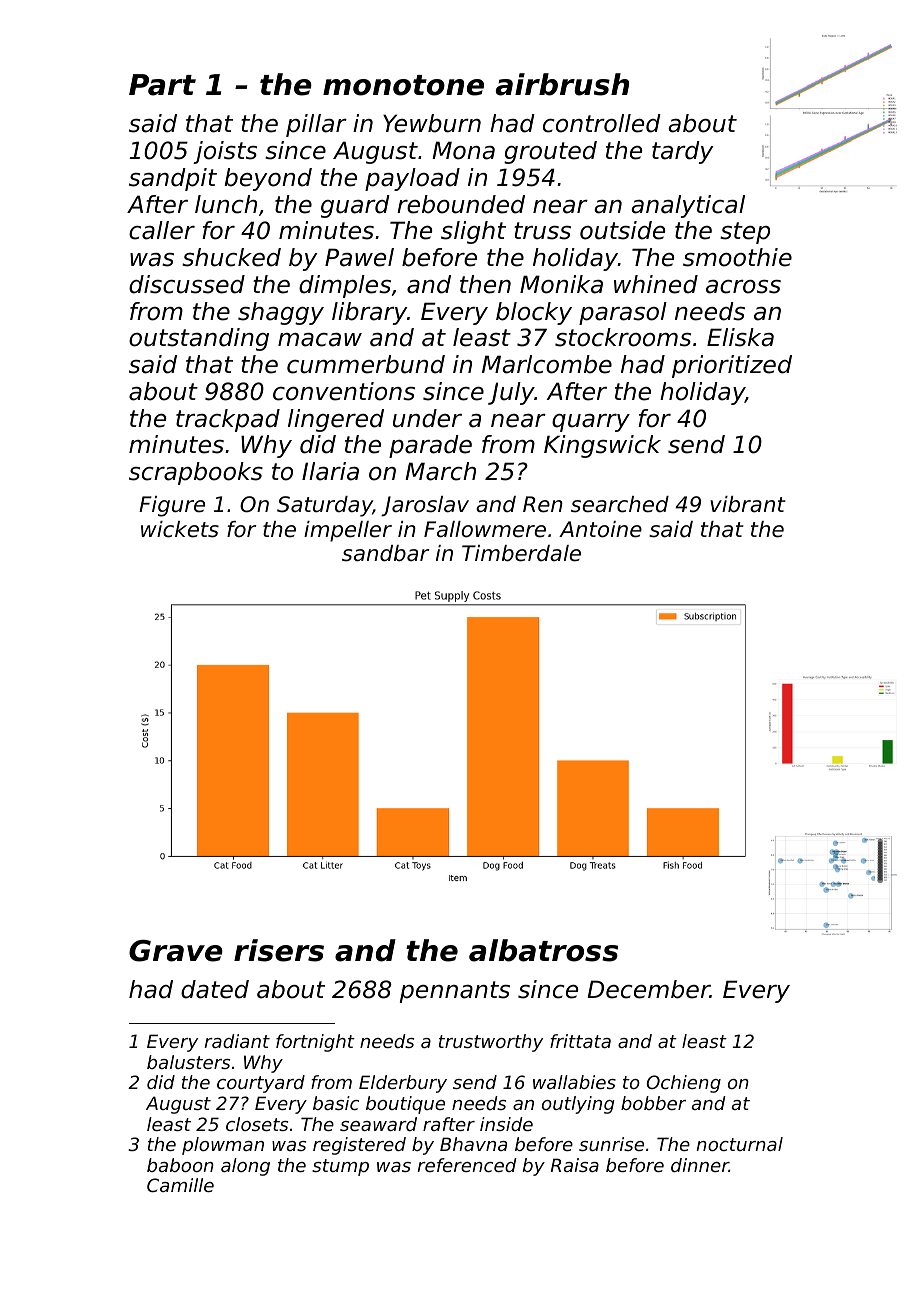 This image has height=1311, width=924. I want to click on stump, so click(340, 1167).
